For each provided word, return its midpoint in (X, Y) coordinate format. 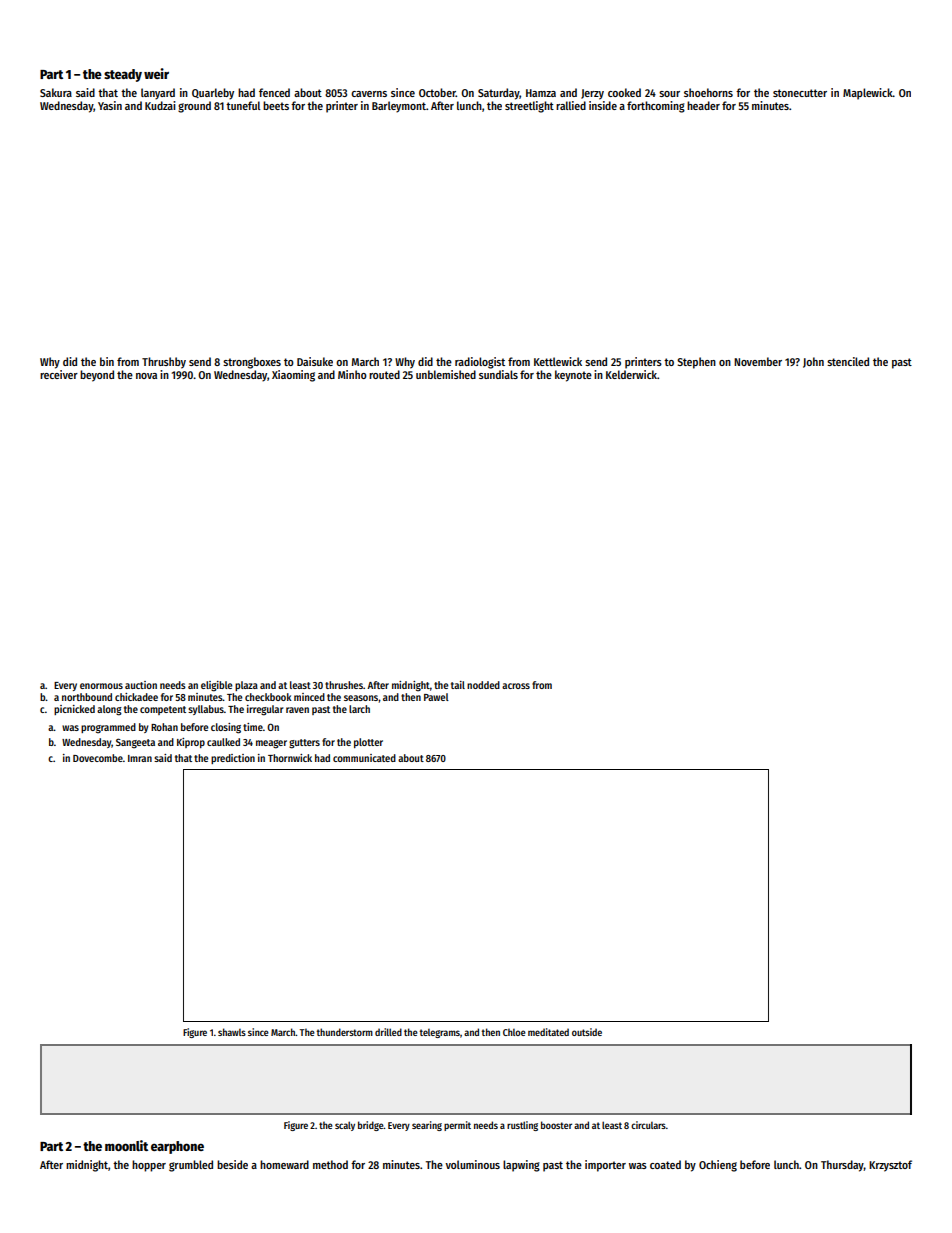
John (813, 362)
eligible (216, 686)
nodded (483, 685)
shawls (232, 1032)
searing (427, 1126)
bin (107, 361)
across (516, 686)
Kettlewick (558, 361)
